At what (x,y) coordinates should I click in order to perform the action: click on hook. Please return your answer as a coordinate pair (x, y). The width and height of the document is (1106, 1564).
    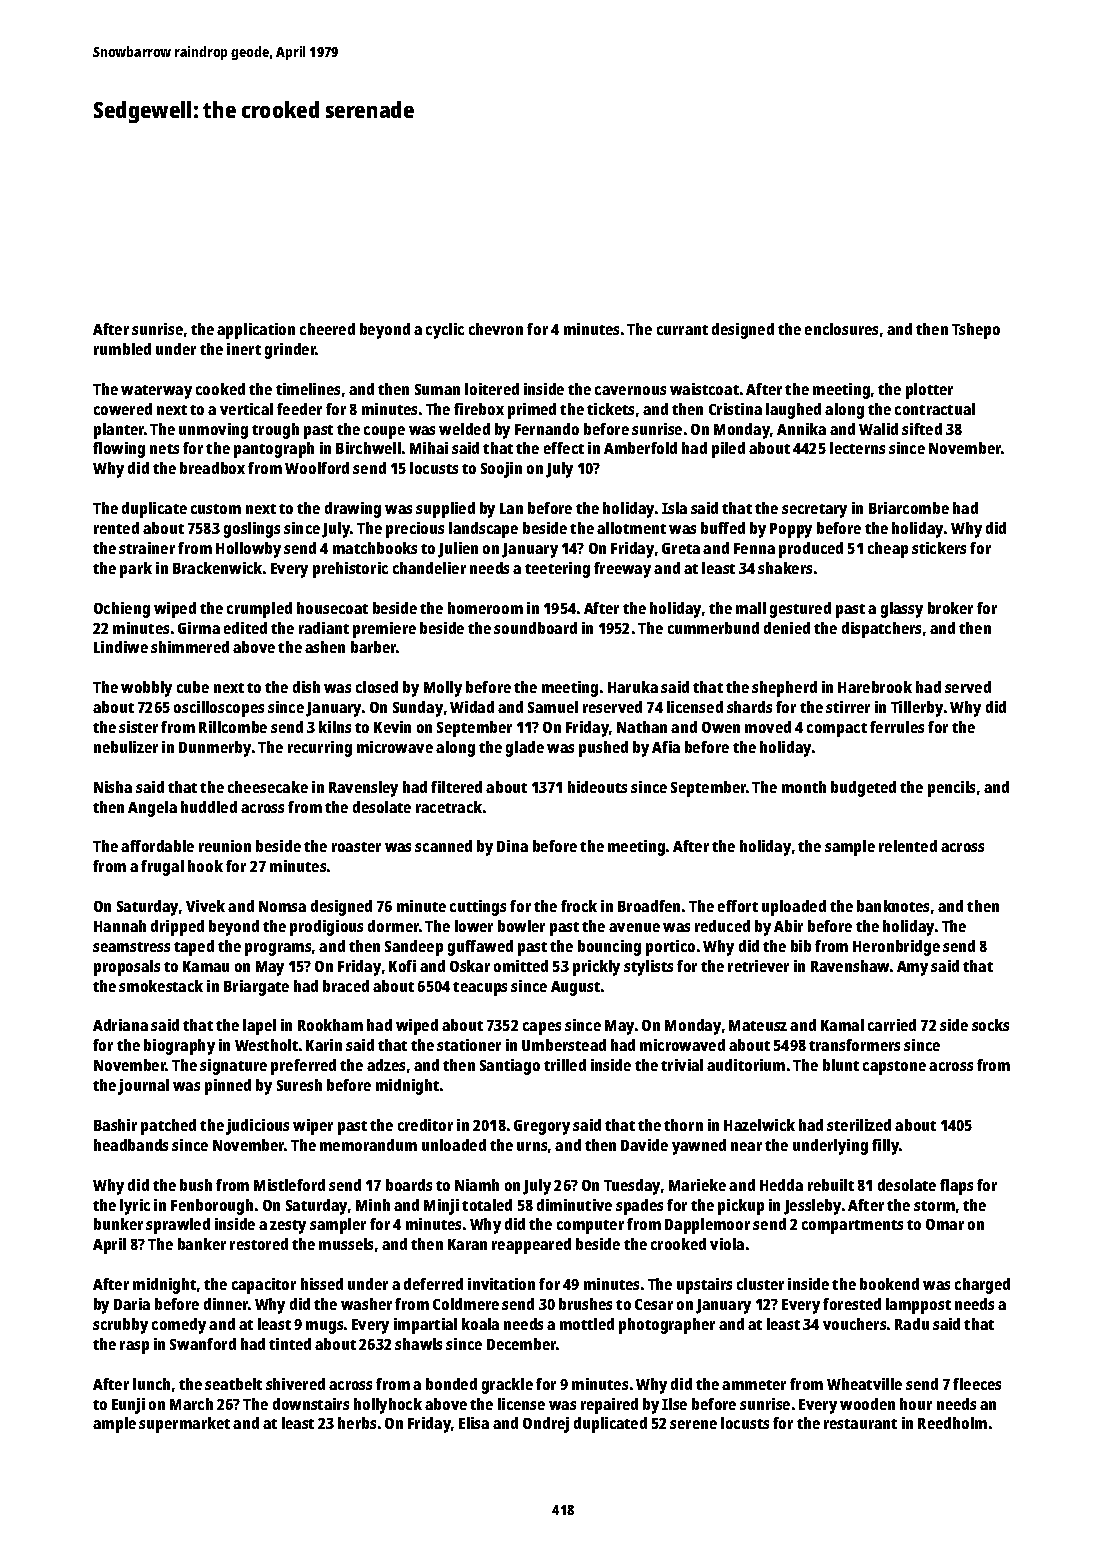
    Looking at the image, I should click on (205, 866).
